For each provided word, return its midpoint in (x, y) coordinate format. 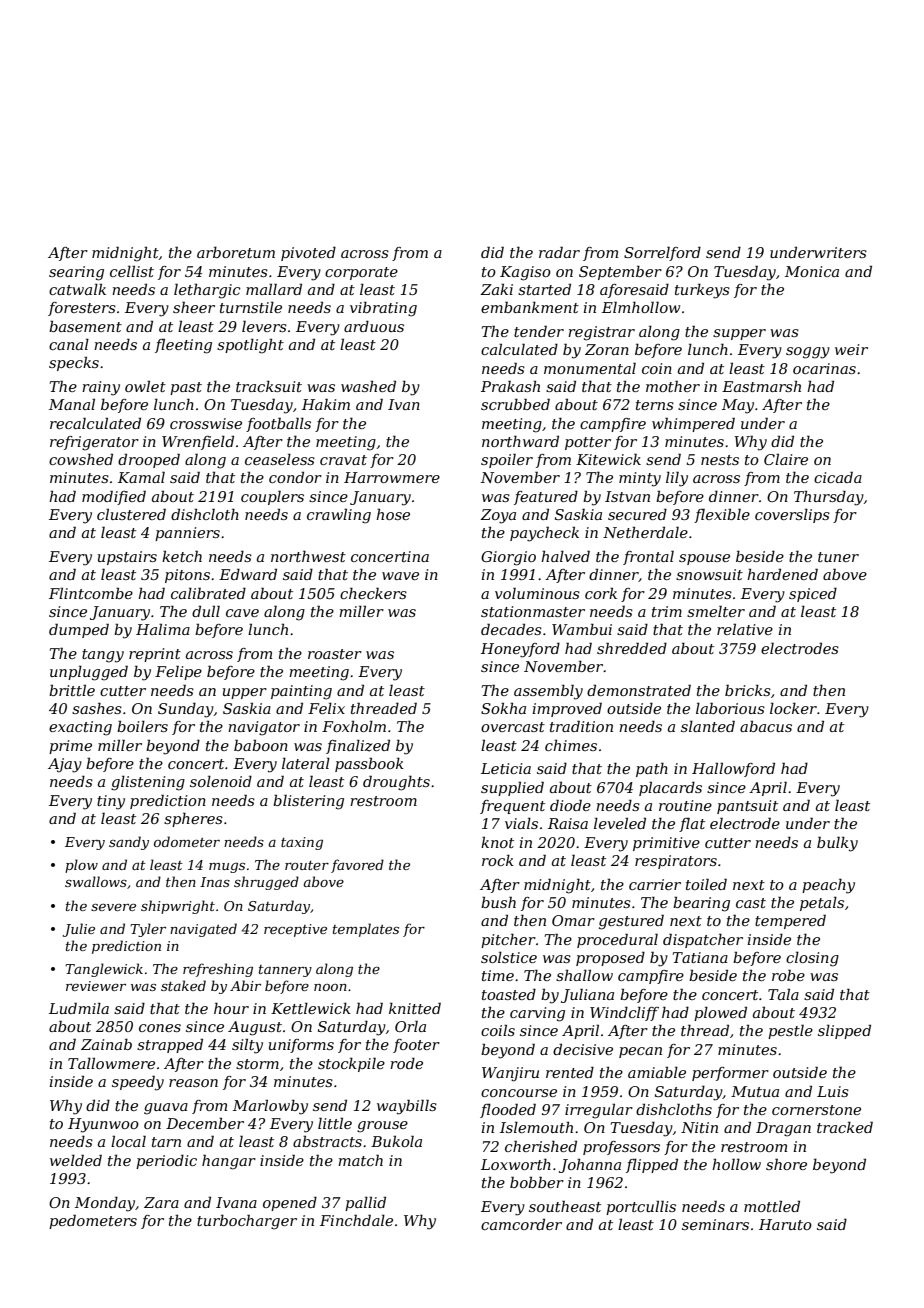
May (738, 406)
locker (793, 708)
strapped (170, 1046)
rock (498, 860)
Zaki (496, 289)
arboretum (236, 252)
